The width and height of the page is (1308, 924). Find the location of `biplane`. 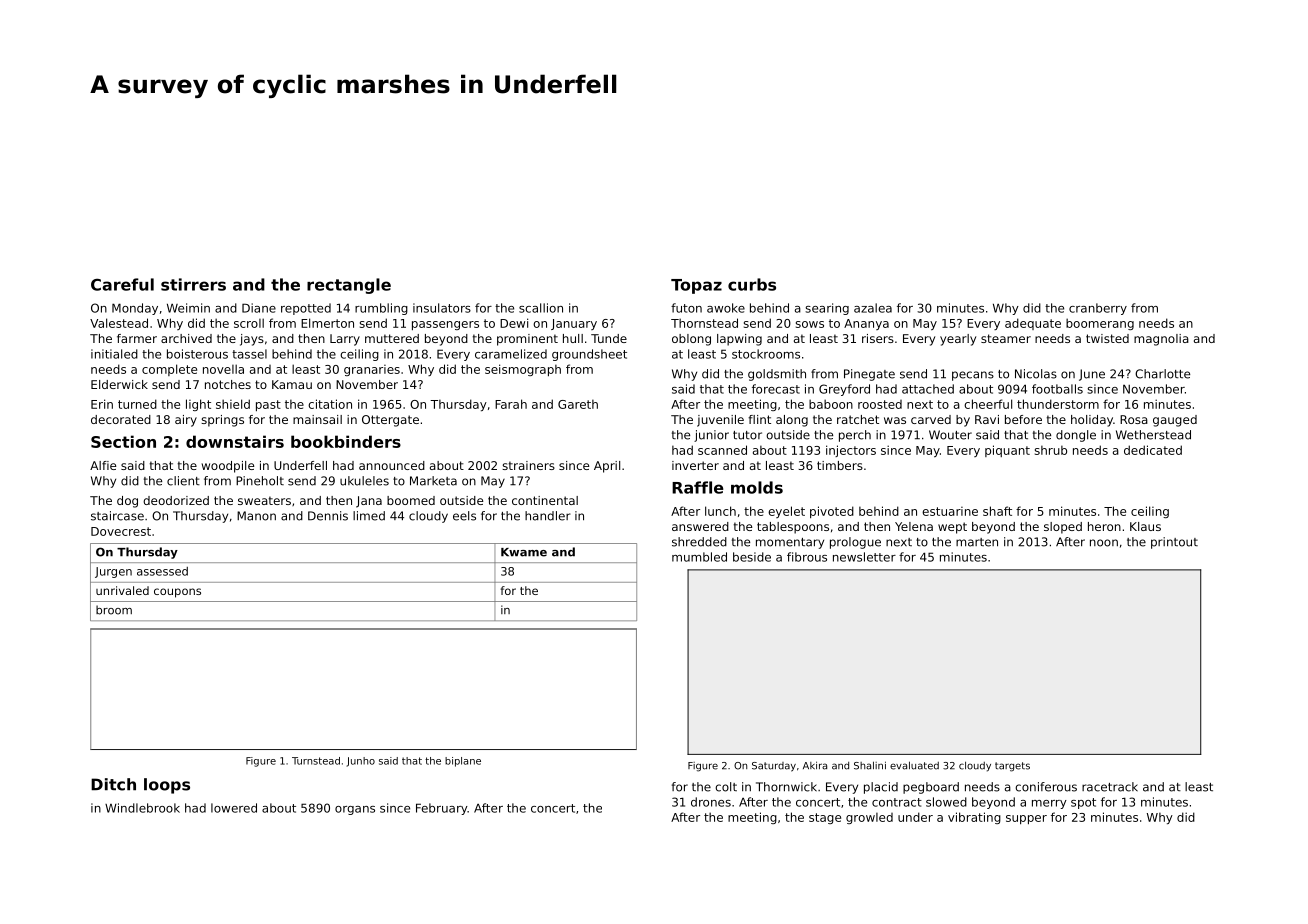

biplane is located at coordinates (463, 762).
